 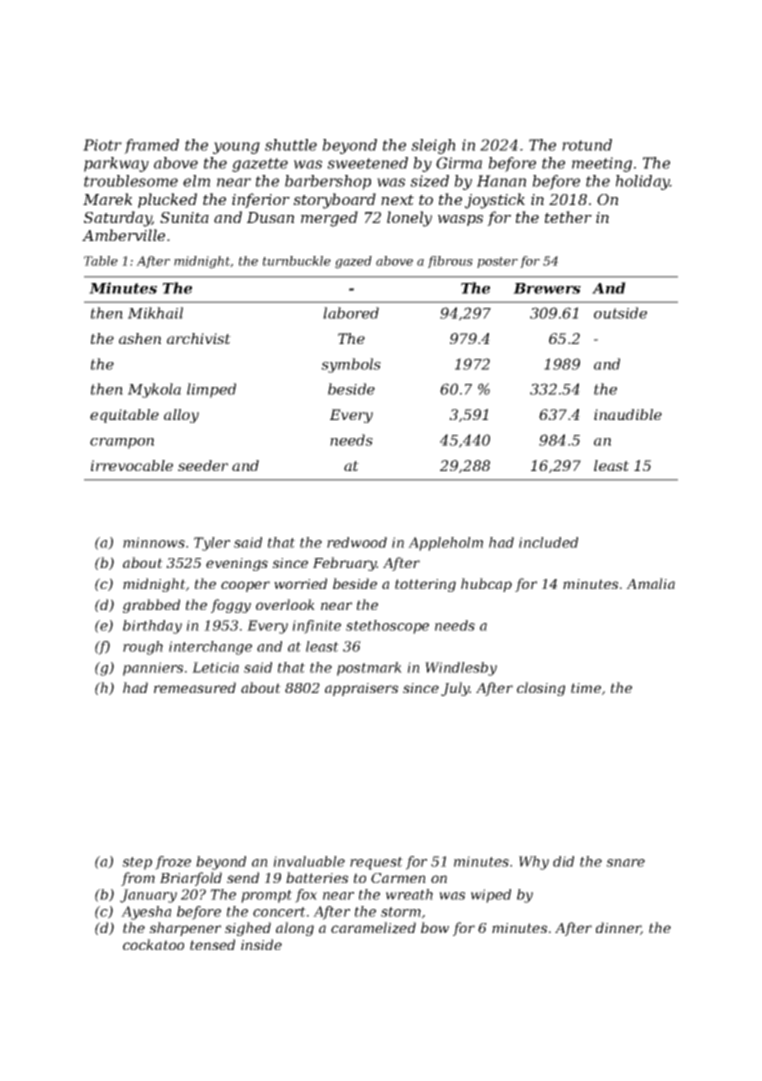 I want to click on redwood, so click(x=357, y=542).
